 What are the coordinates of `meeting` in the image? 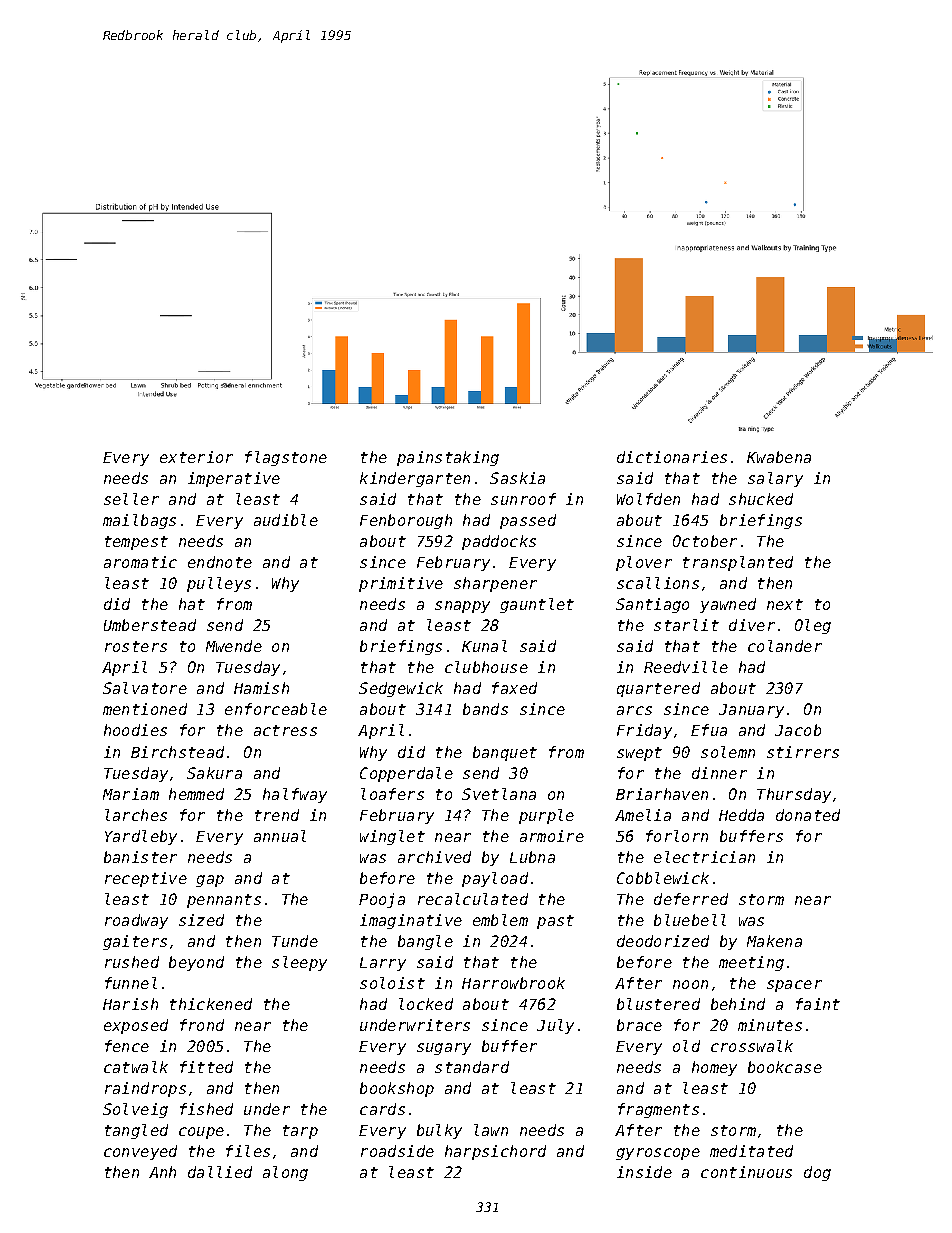 It's located at (751, 963).
